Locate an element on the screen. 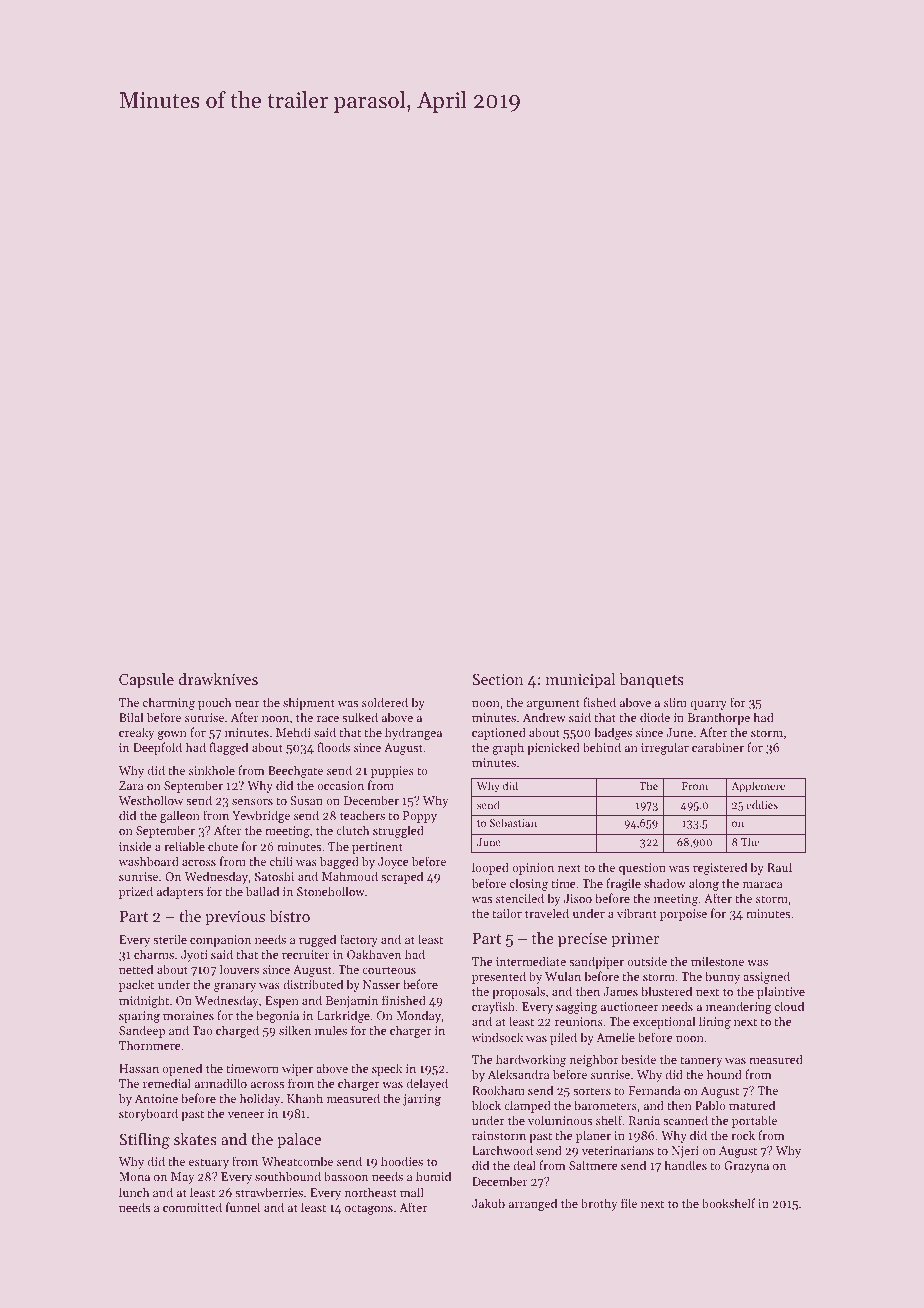 This screenshot has height=1308, width=924. precise is located at coordinates (582, 940).
